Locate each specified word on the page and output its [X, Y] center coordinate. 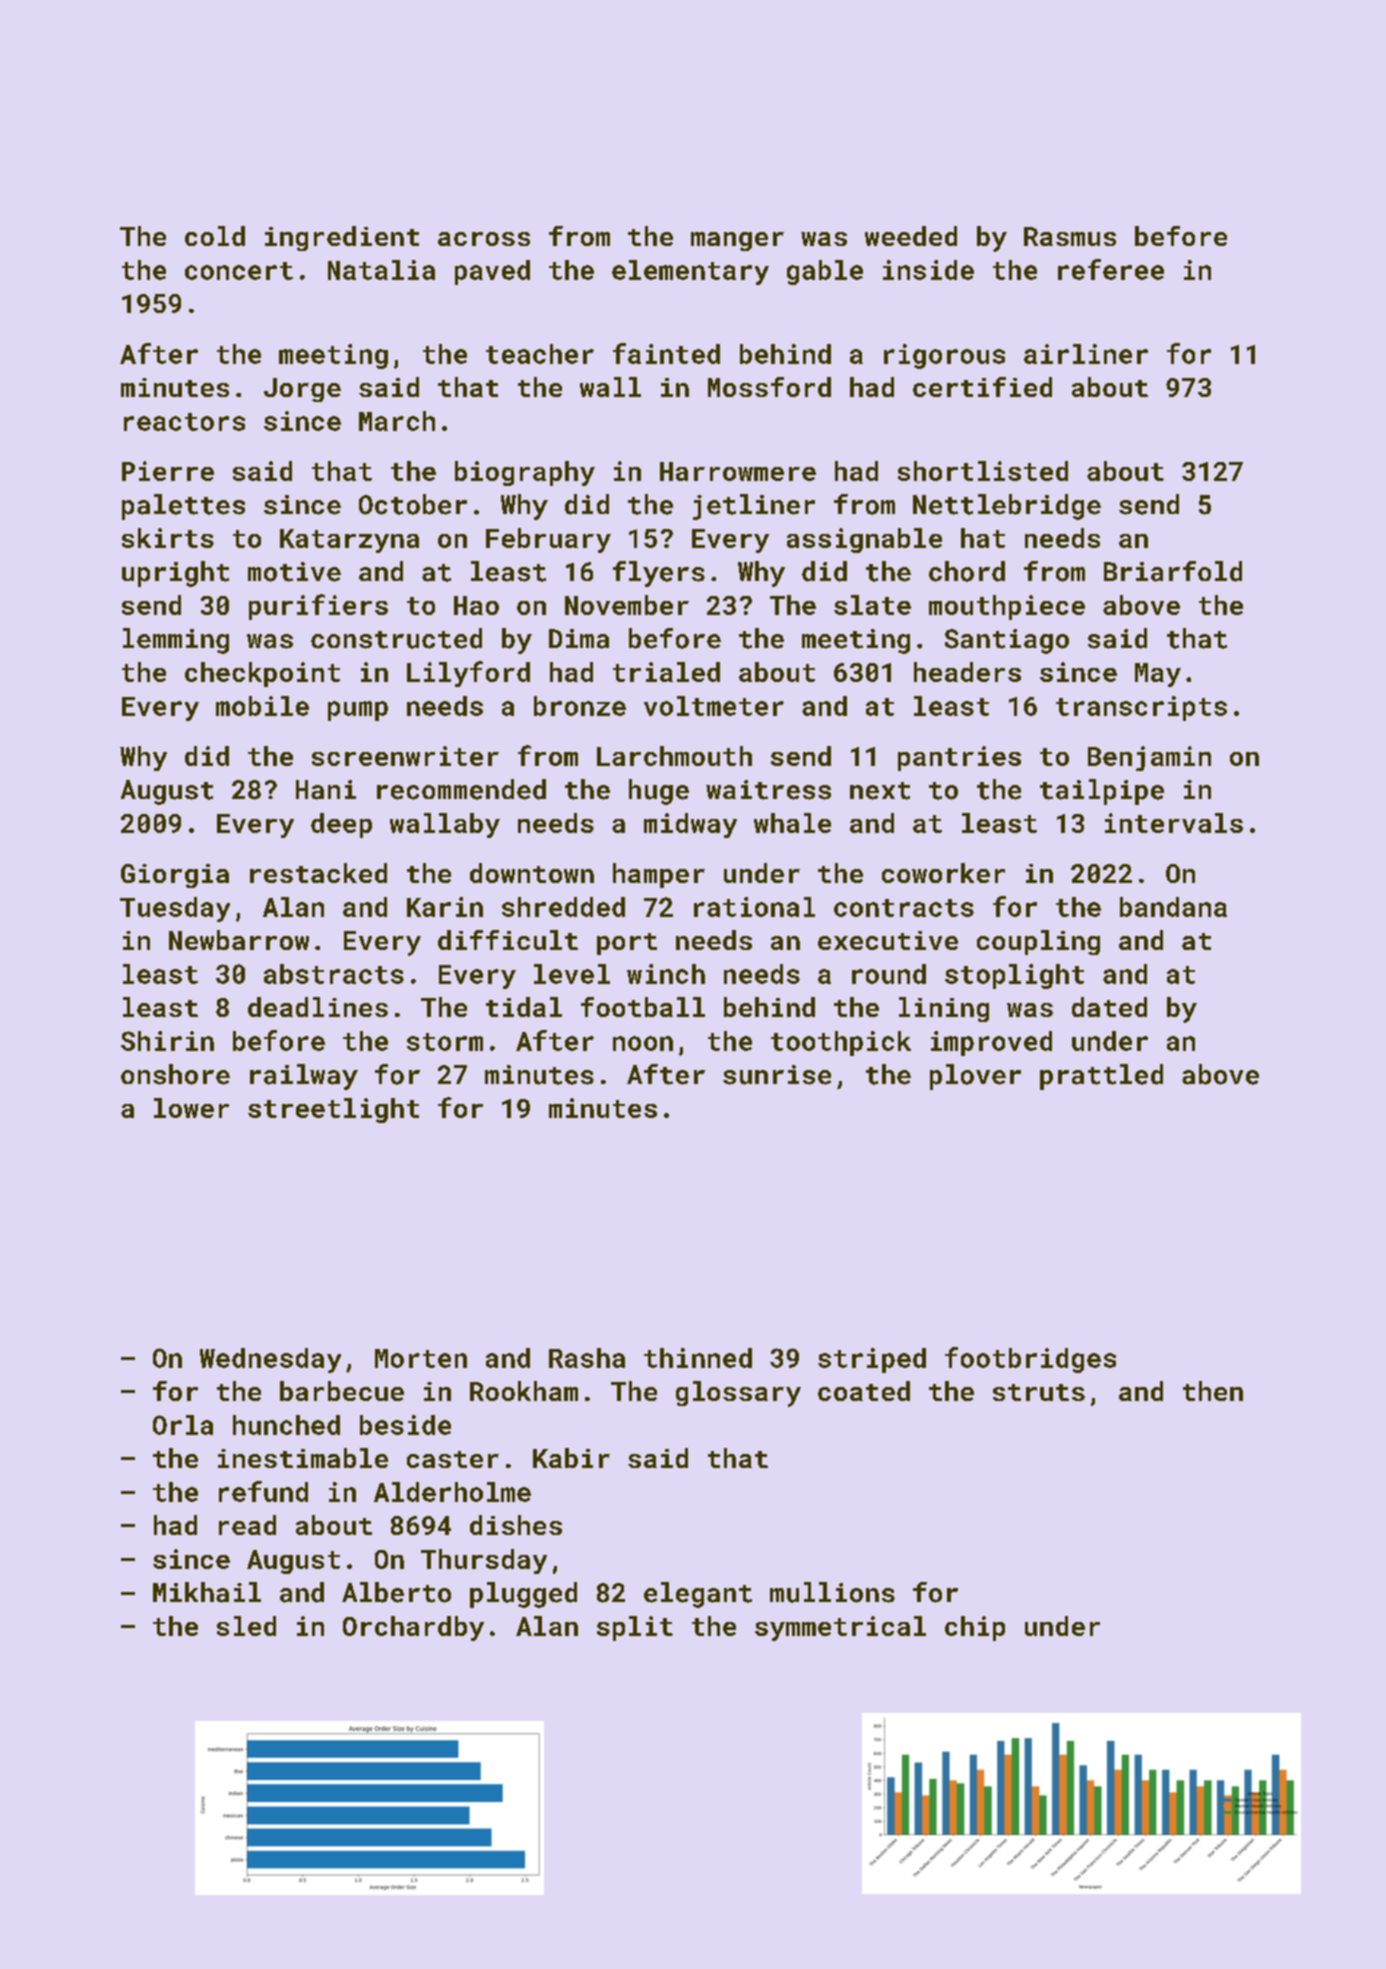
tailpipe [1102, 792]
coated [864, 1391]
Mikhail [207, 1592]
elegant [698, 1595]
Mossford [769, 387]
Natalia [381, 270]
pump [358, 711]
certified [982, 387]
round [889, 974]
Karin [445, 907]
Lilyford [468, 674]
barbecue [342, 1391]
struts [1039, 1392]
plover [975, 1077]
